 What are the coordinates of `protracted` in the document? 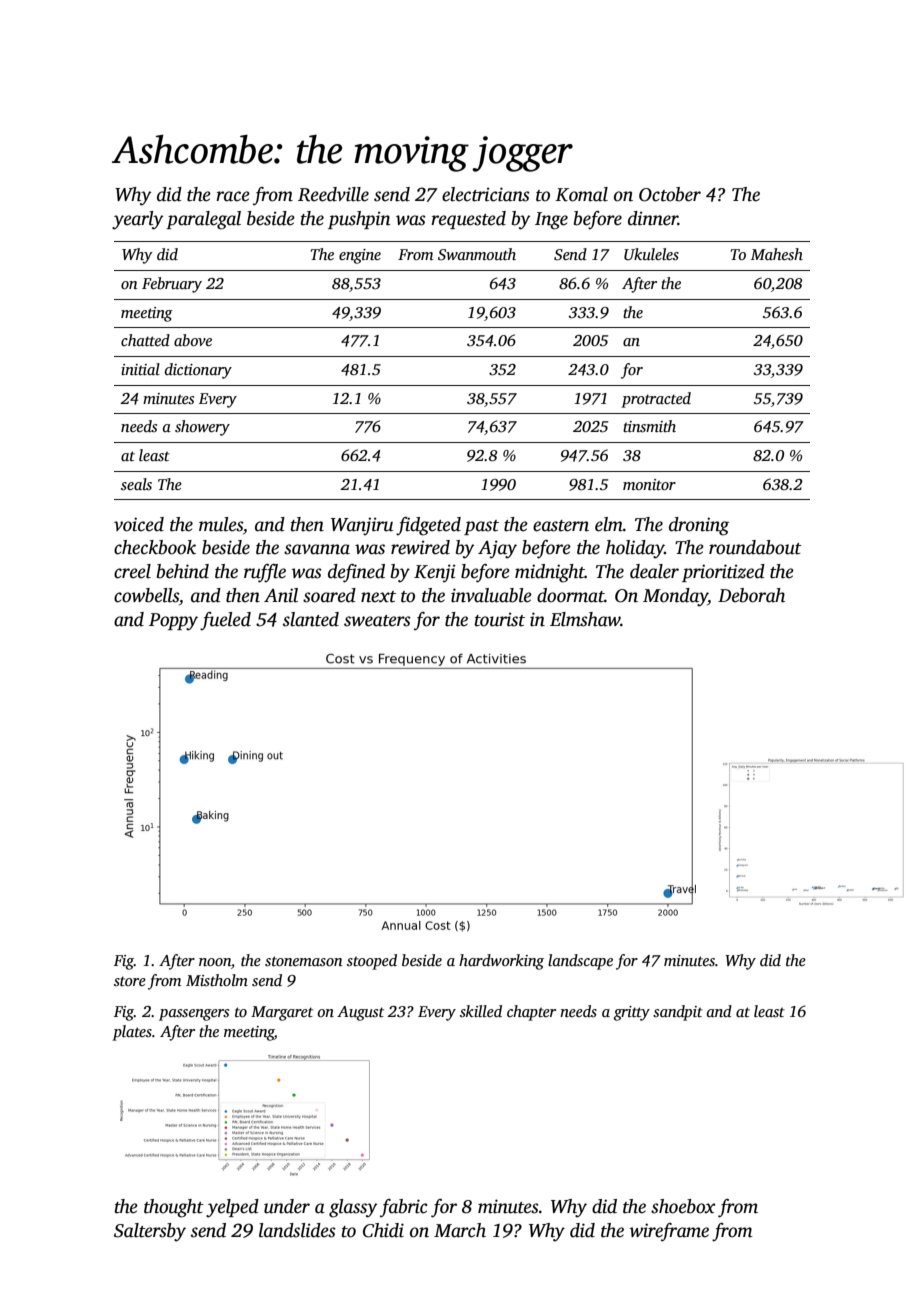 It's located at (656, 400).
